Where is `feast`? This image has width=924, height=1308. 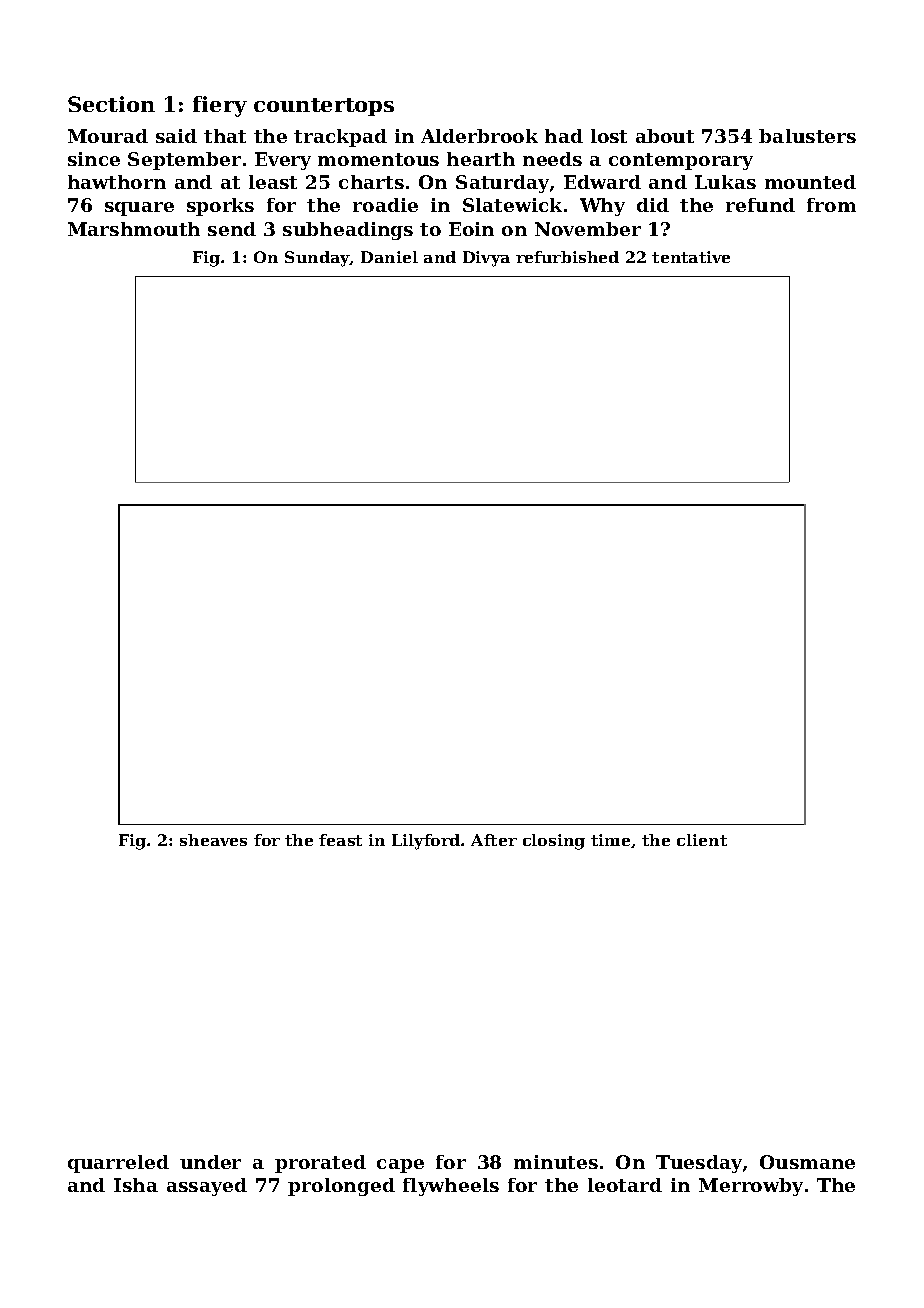 feast is located at coordinates (340, 840).
